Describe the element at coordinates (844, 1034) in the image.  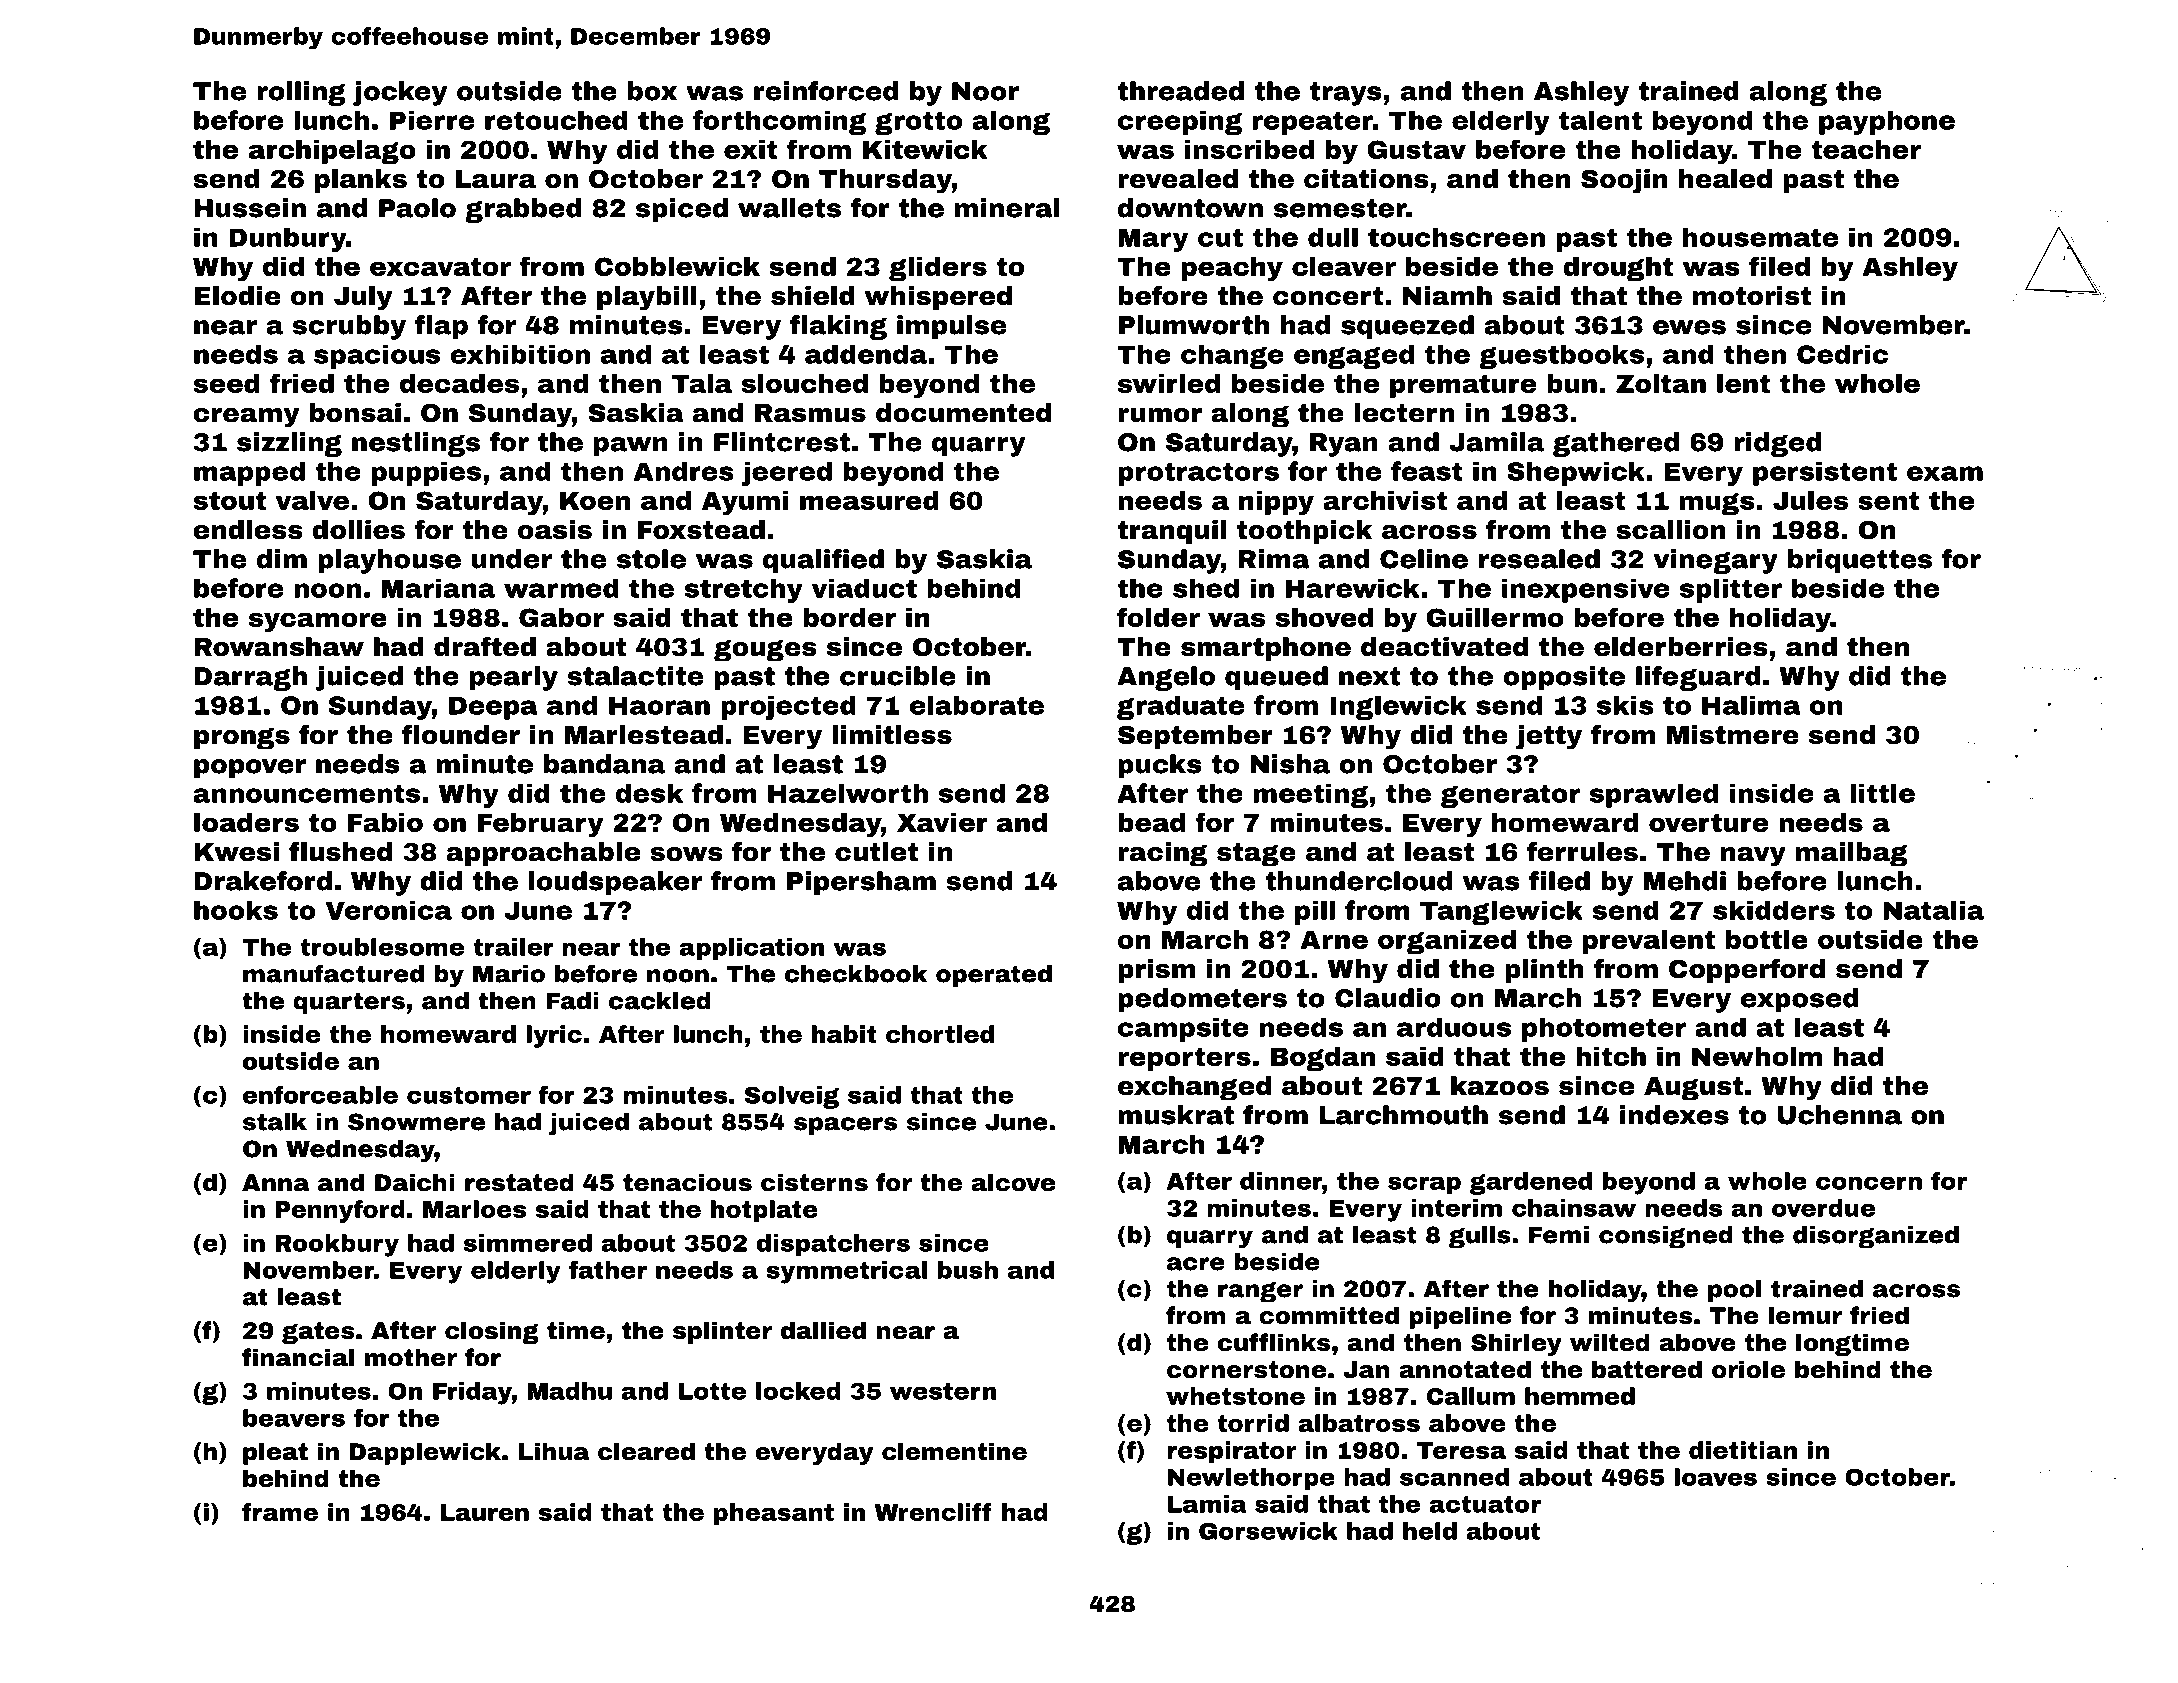
I see `habit` at that location.
